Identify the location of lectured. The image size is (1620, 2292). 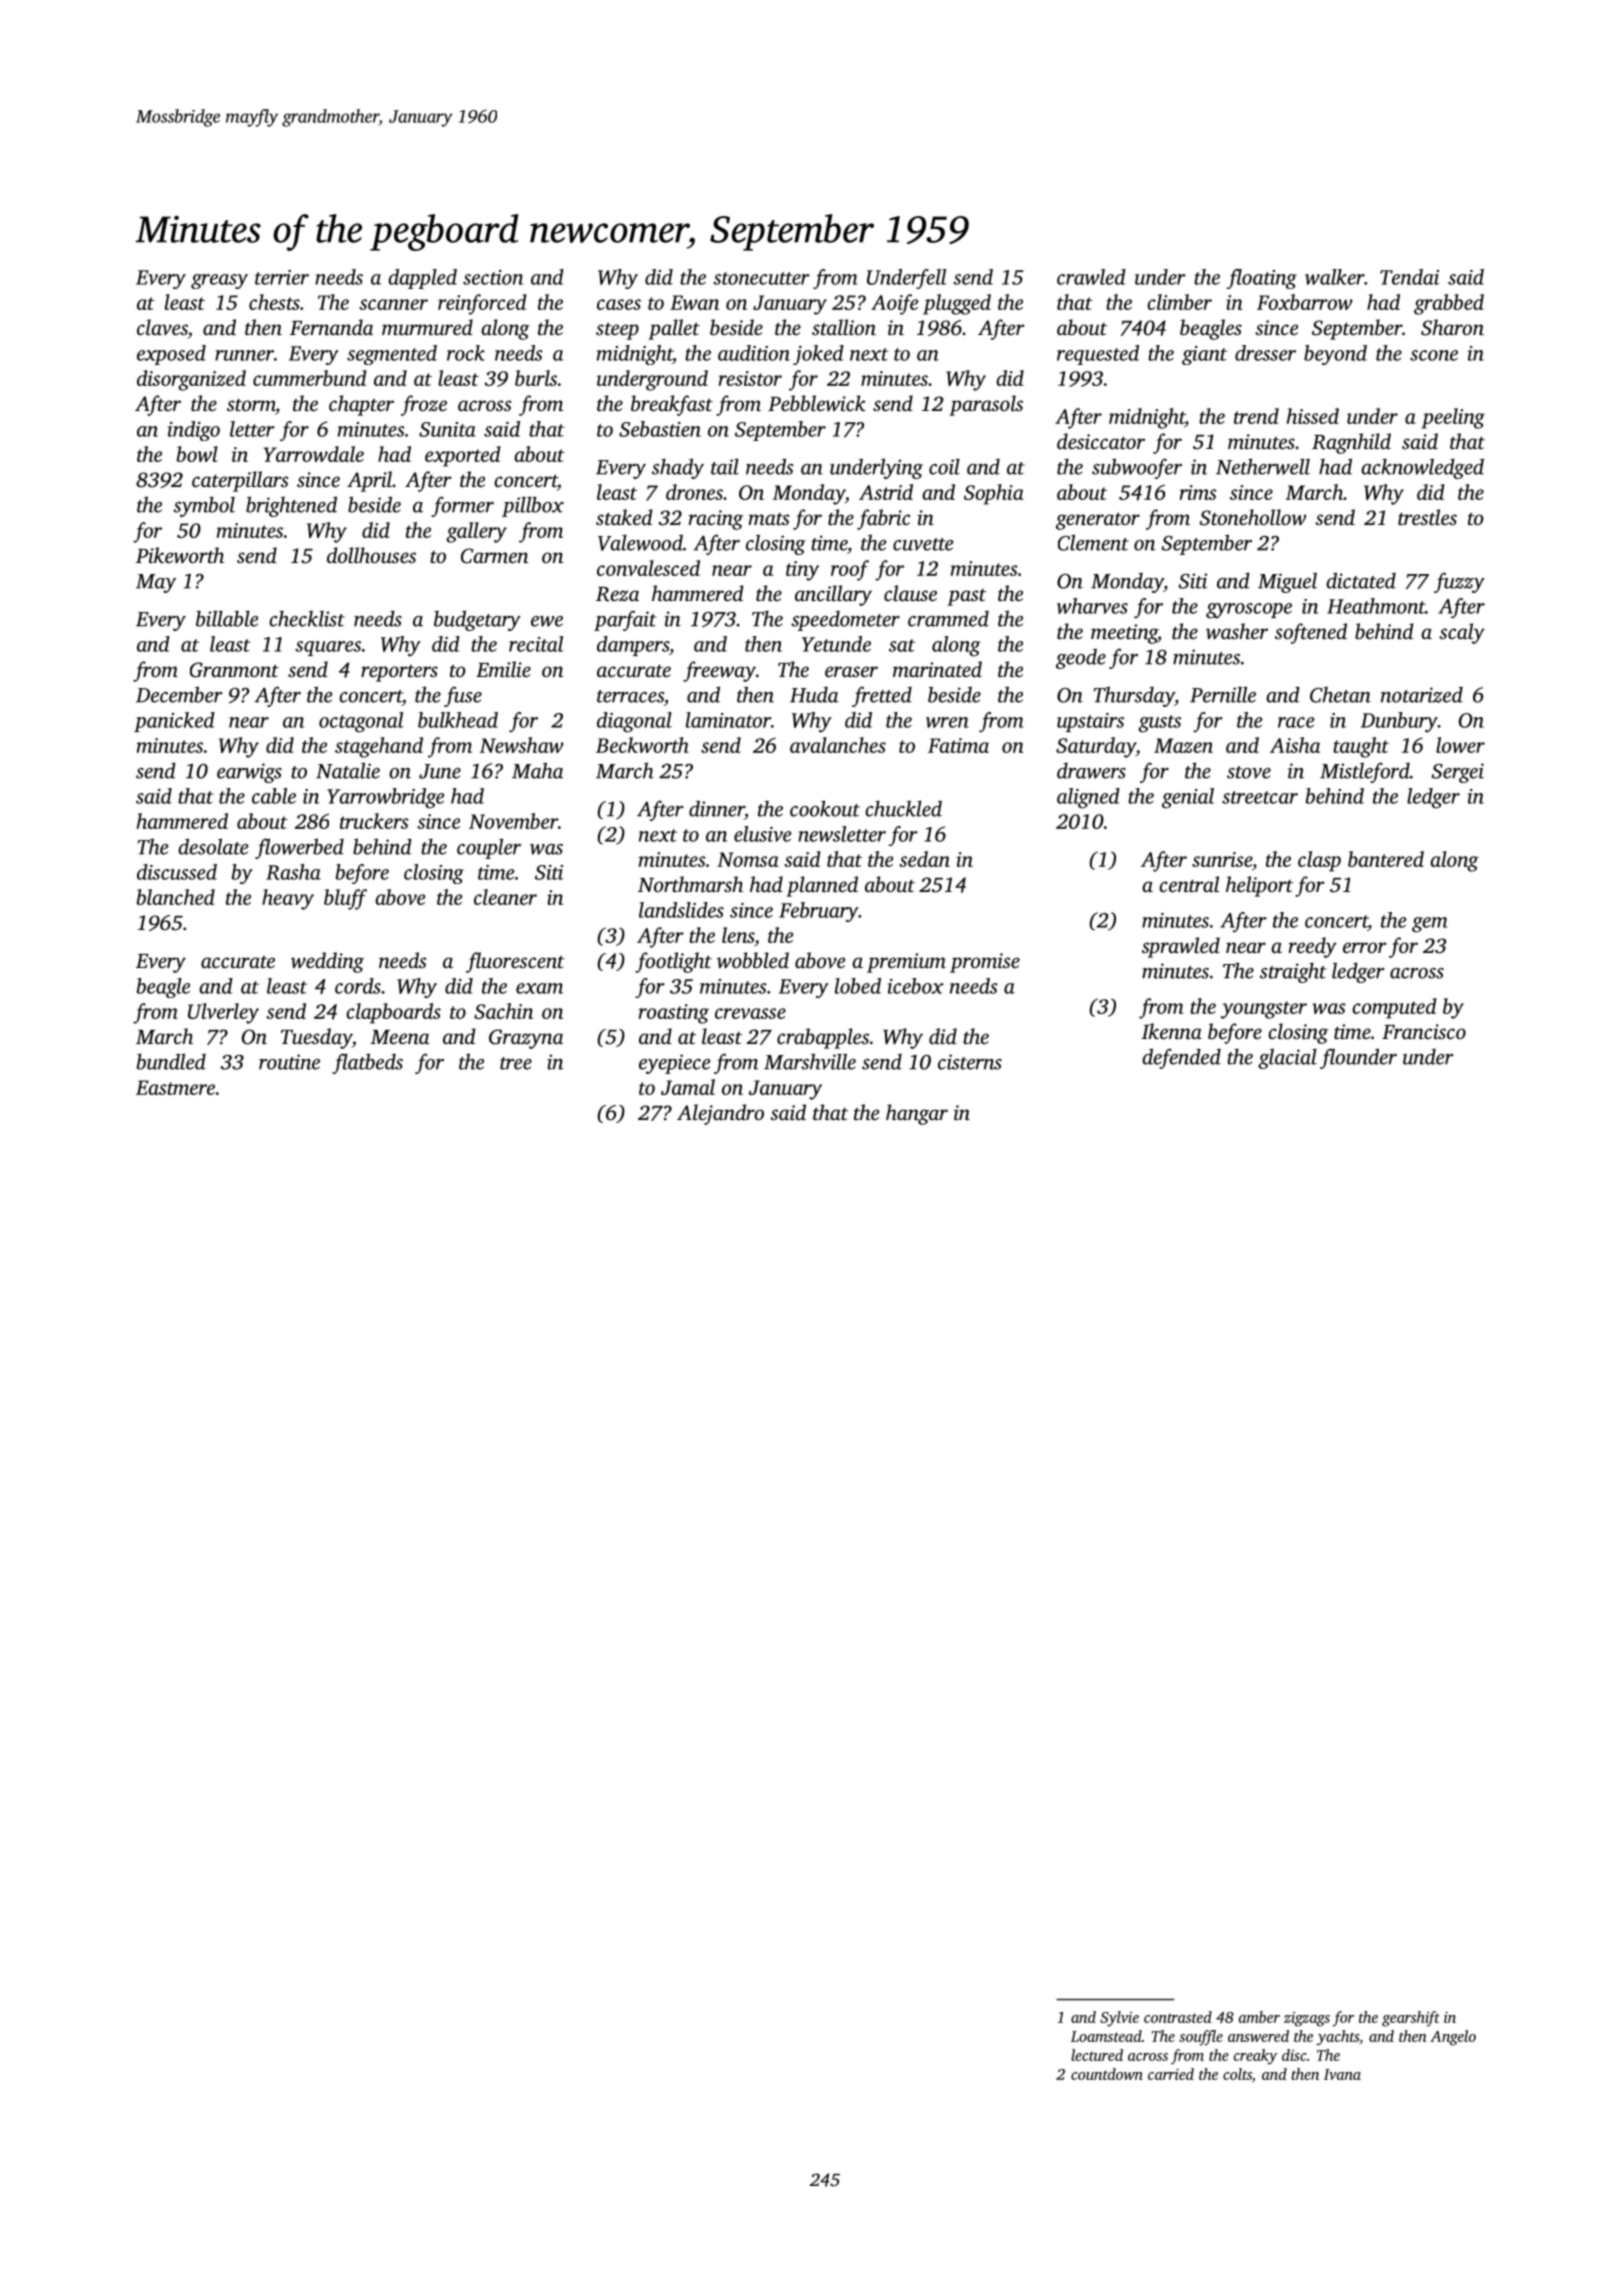
(1097, 2055).
